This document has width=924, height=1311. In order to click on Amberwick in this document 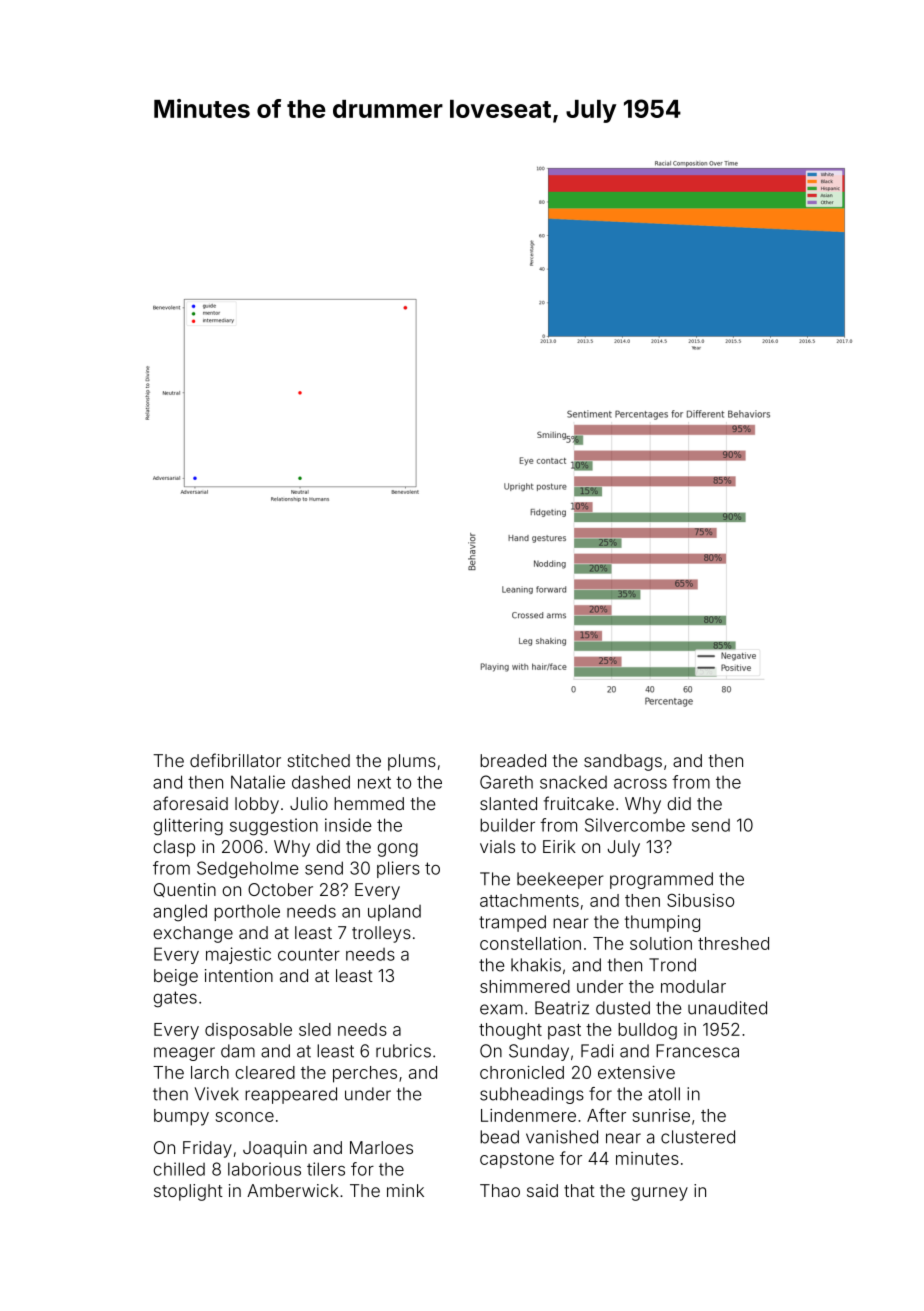, I will do `click(293, 1190)`.
